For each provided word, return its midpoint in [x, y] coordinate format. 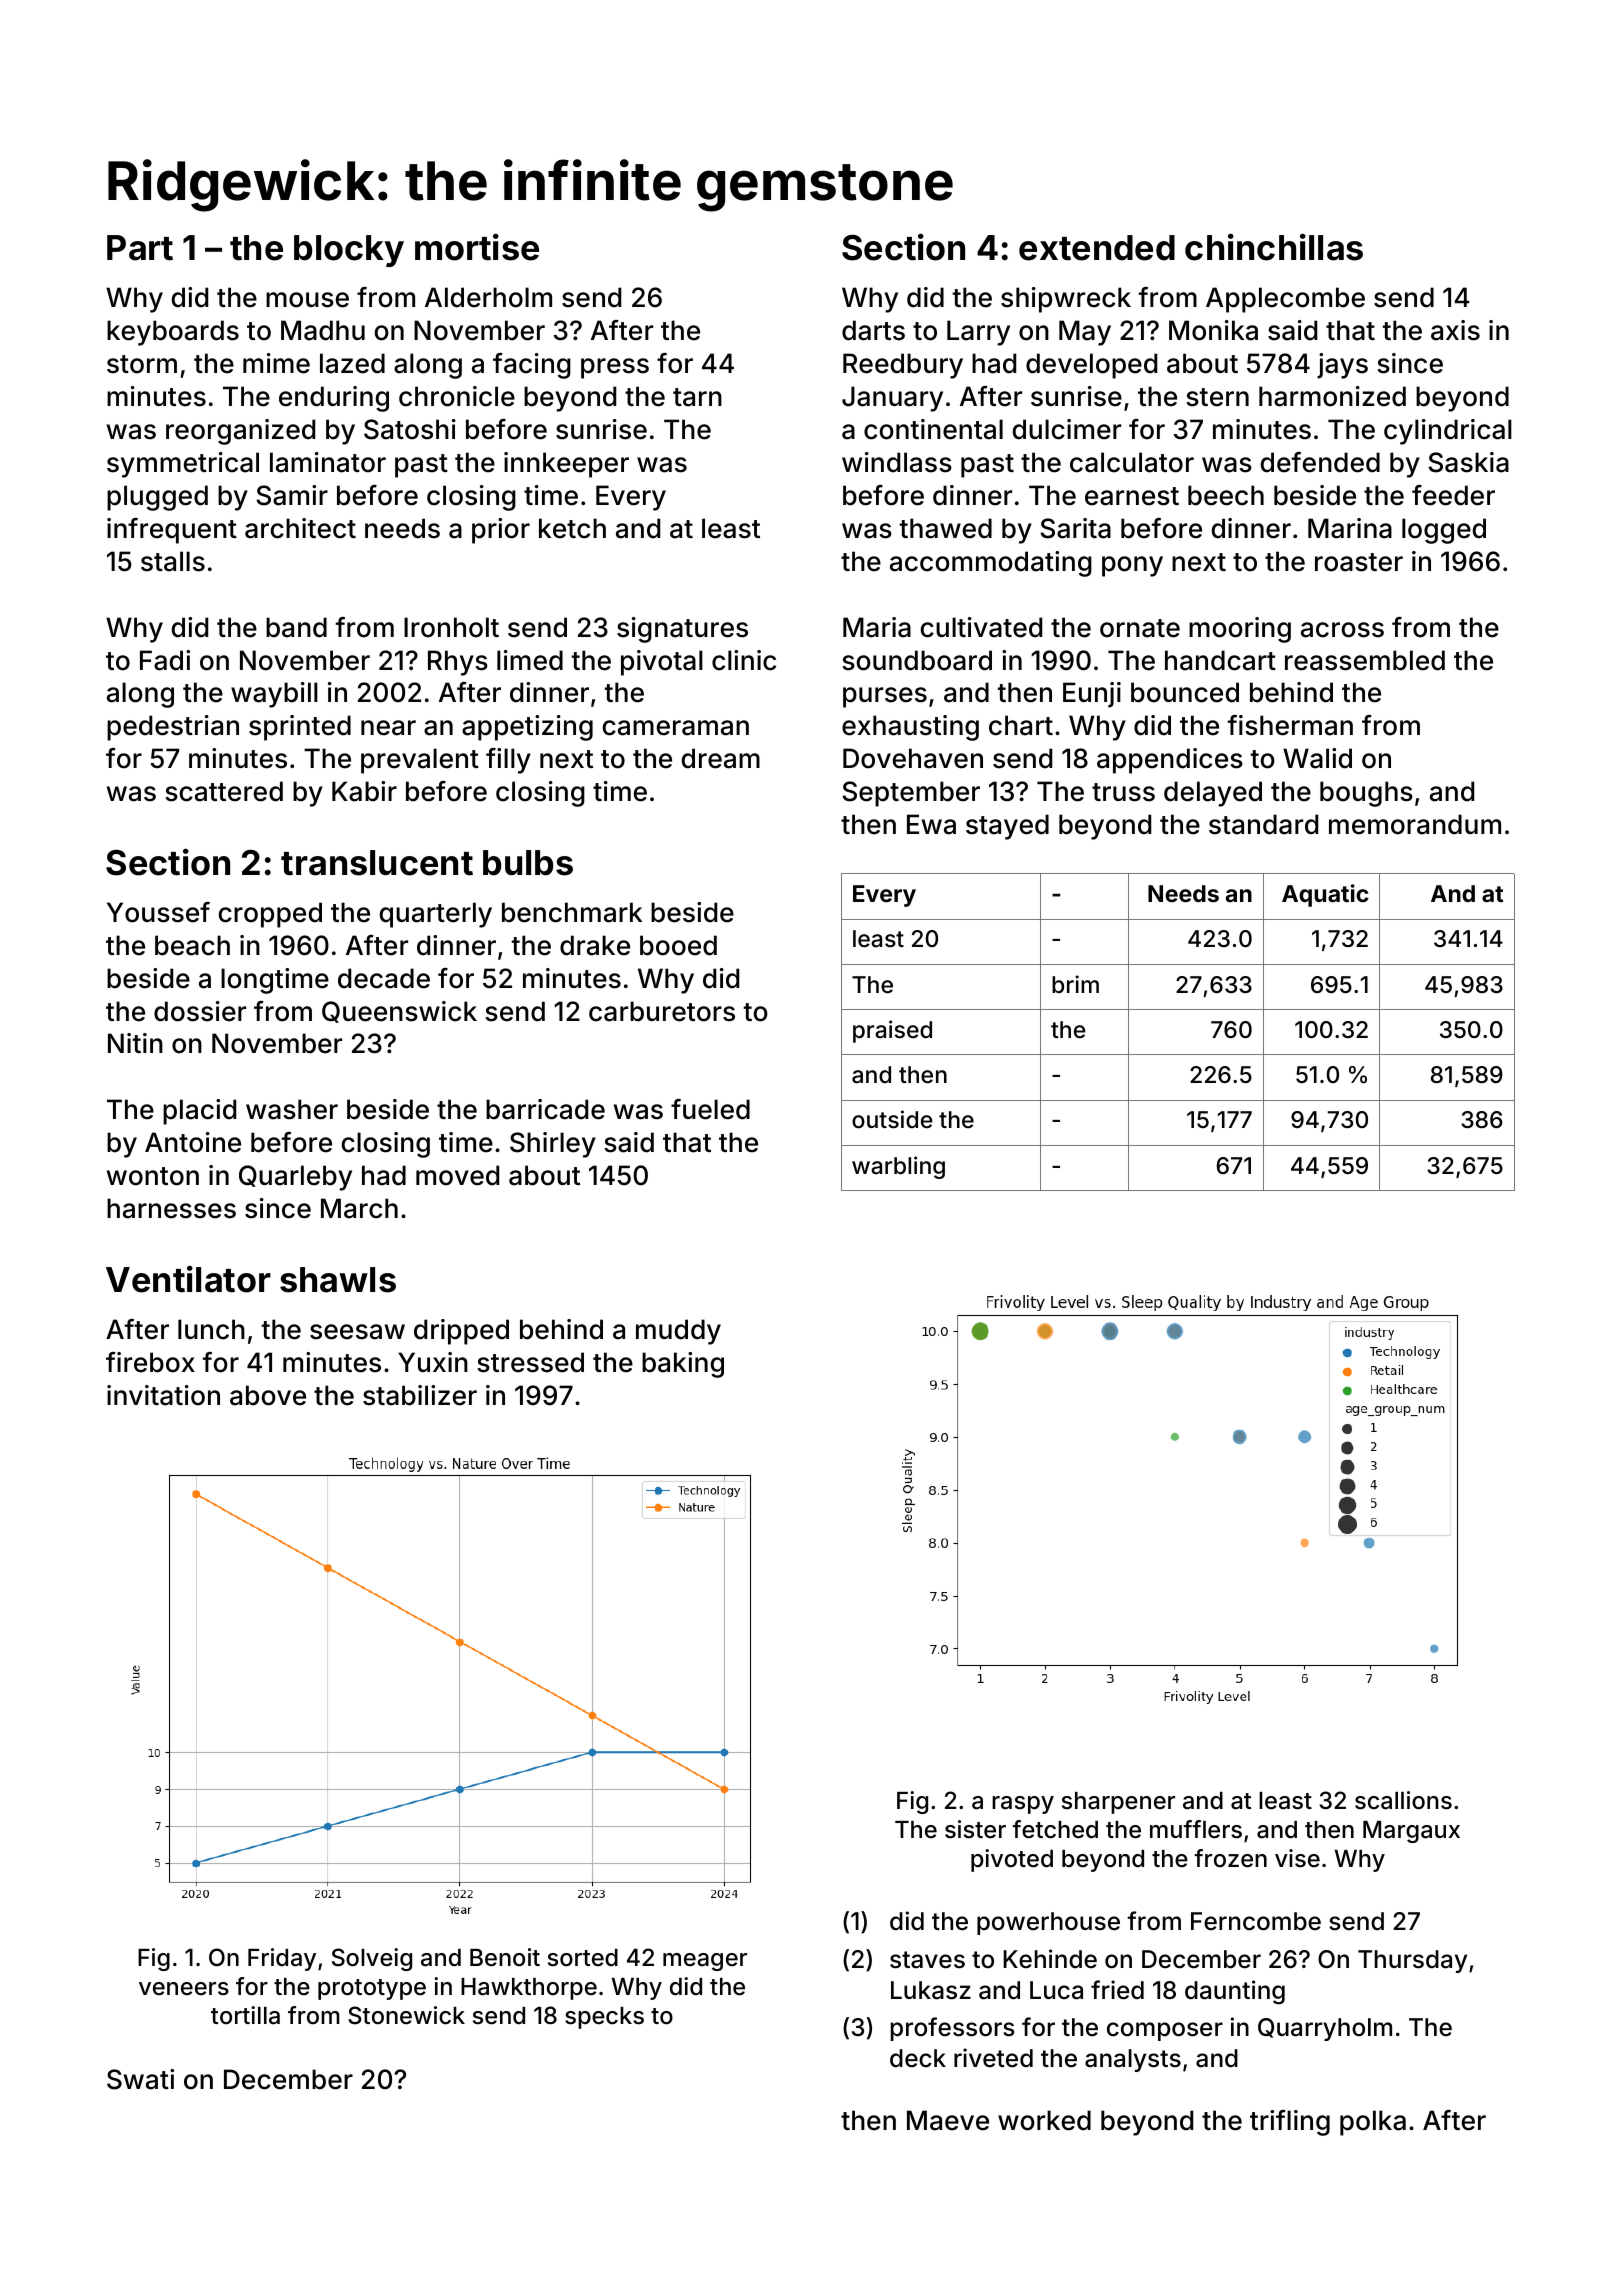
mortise [477, 247]
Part [140, 248]
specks [604, 2018]
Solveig [372, 1959]
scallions [1403, 1800]
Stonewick [406, 2015]
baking [683, 1365]
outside [892, 1119]
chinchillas [1274, 247]
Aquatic [1325, 895]
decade [384, 978]
